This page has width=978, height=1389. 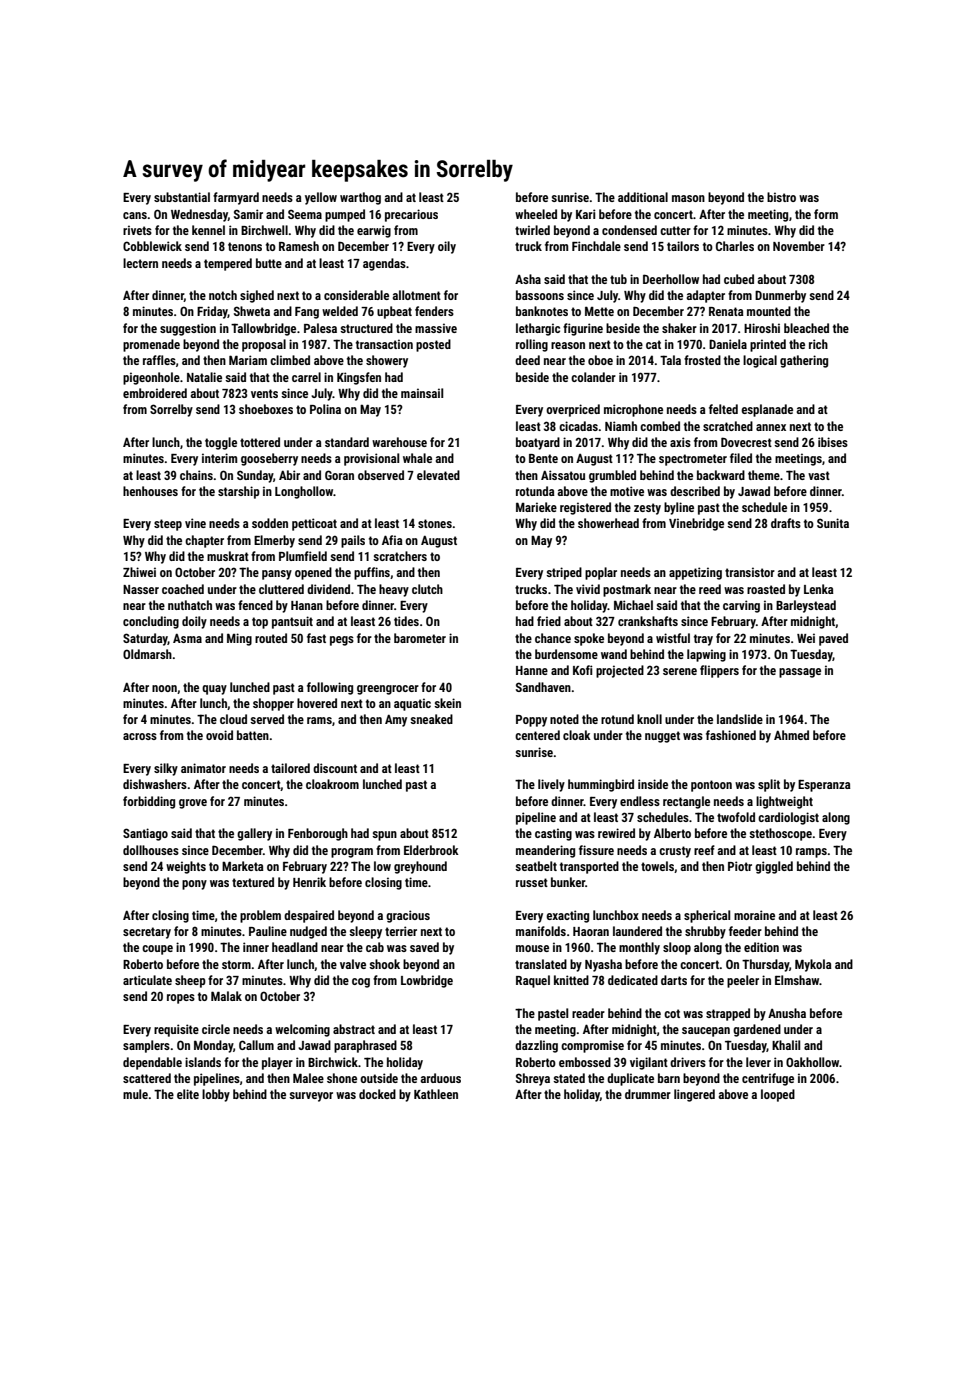 What do you see at coordinates (384, 264) in the page?
I see `agendas` at bounding box center [384, 264].
